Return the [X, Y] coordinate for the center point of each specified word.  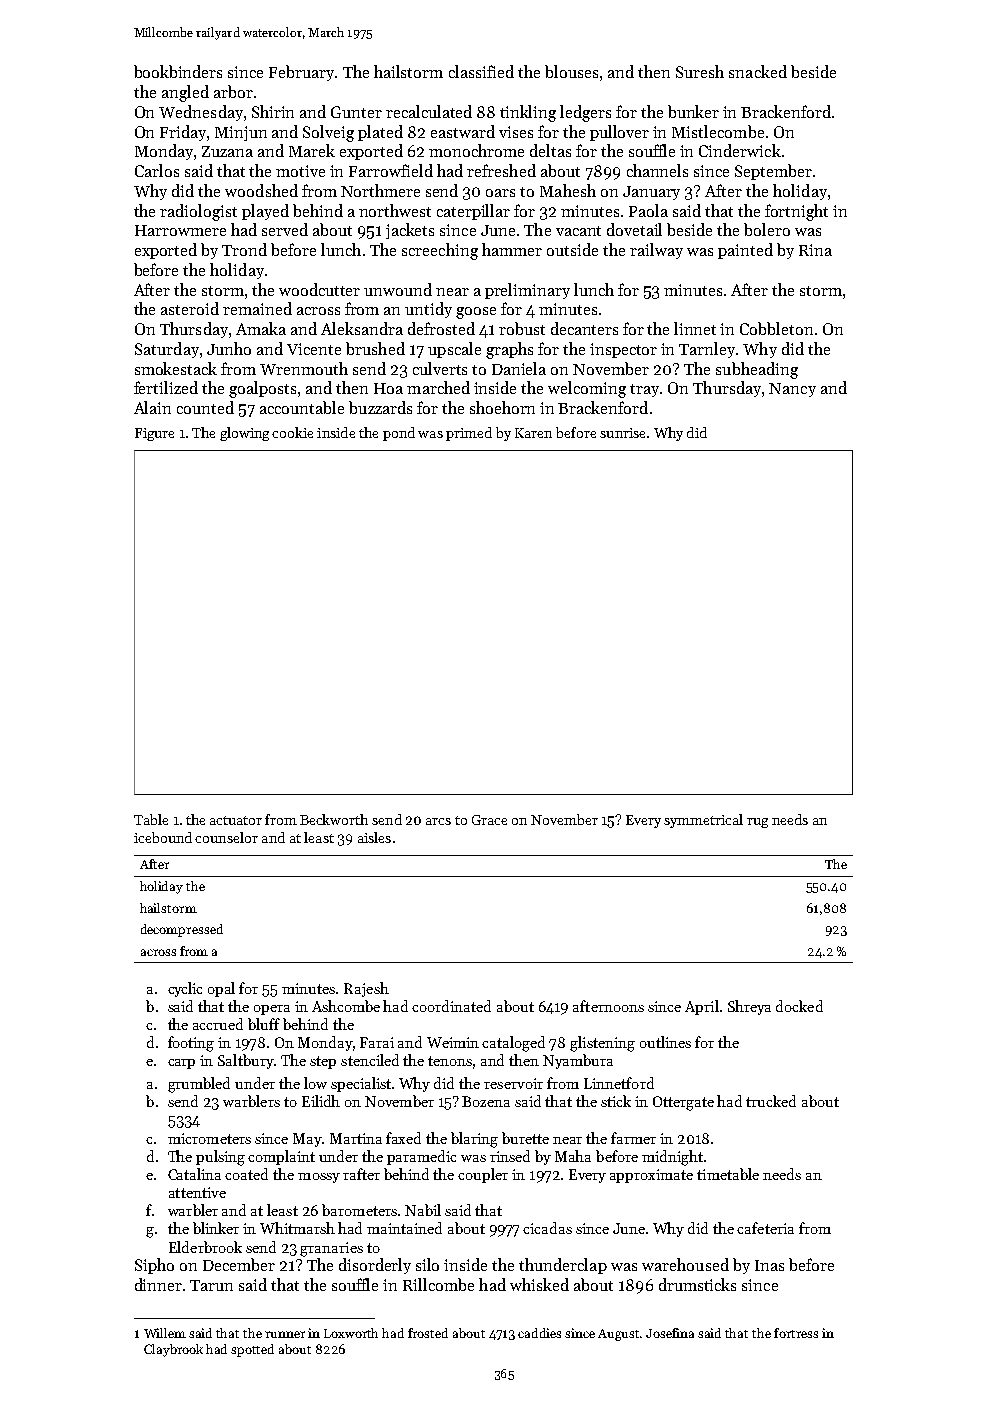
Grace [489, 820]
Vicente [314, 349]
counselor [226, 837]
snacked [758, 71]
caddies [539, 1333]
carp [181, 1064]
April [702, 1007]
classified [481, 71]
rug [757, 823]
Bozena [486, 1101]
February [301, 73]
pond [399, 434]
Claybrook [173, 1350]
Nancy [792, 390]
